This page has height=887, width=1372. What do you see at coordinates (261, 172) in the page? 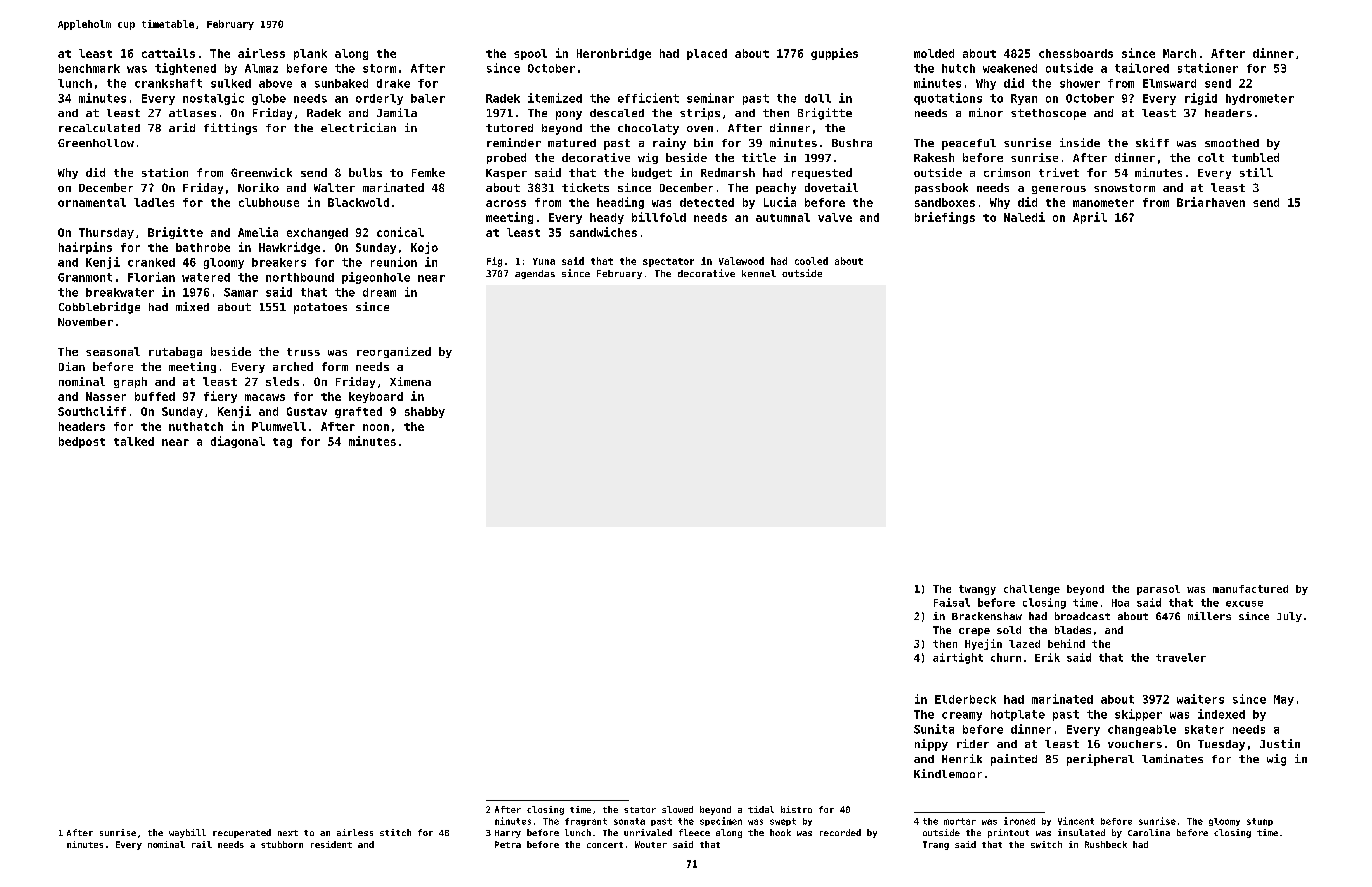
I see `Greenwick` at bounding box center [261, 172].
